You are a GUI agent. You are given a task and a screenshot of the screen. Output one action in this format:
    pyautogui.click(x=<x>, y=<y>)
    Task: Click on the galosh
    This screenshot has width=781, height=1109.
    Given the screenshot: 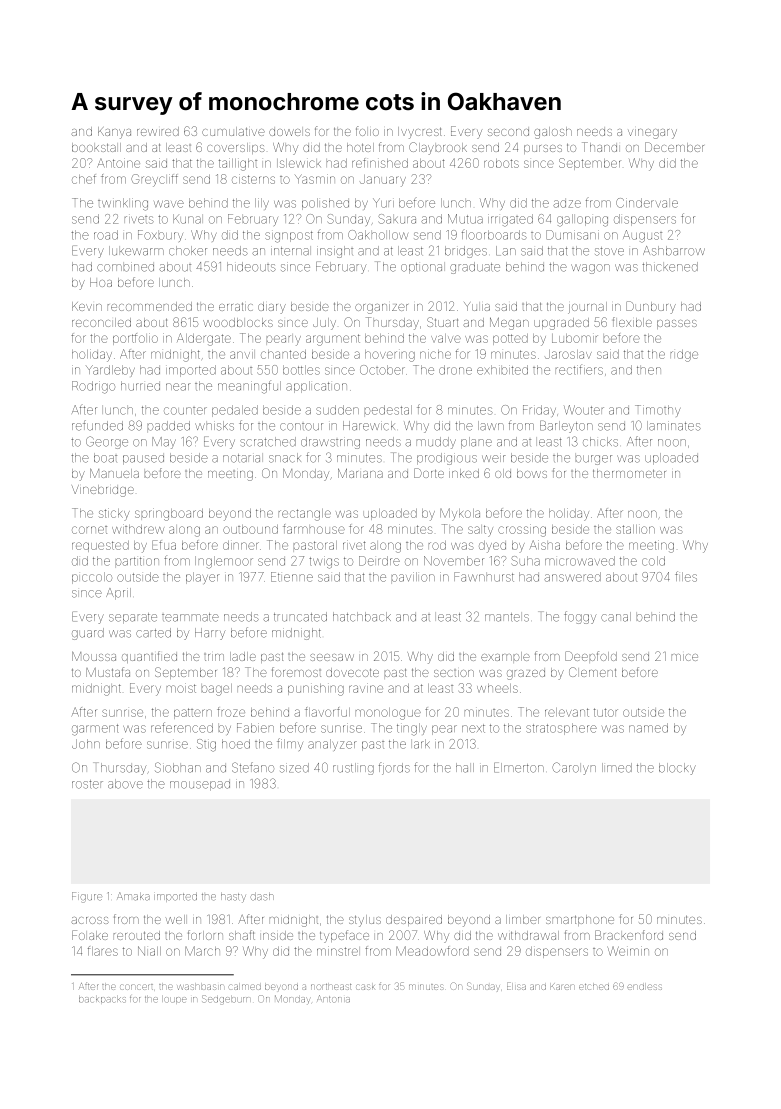 What is the action you would take?
    pyautogui.click(x=553, y=133)
